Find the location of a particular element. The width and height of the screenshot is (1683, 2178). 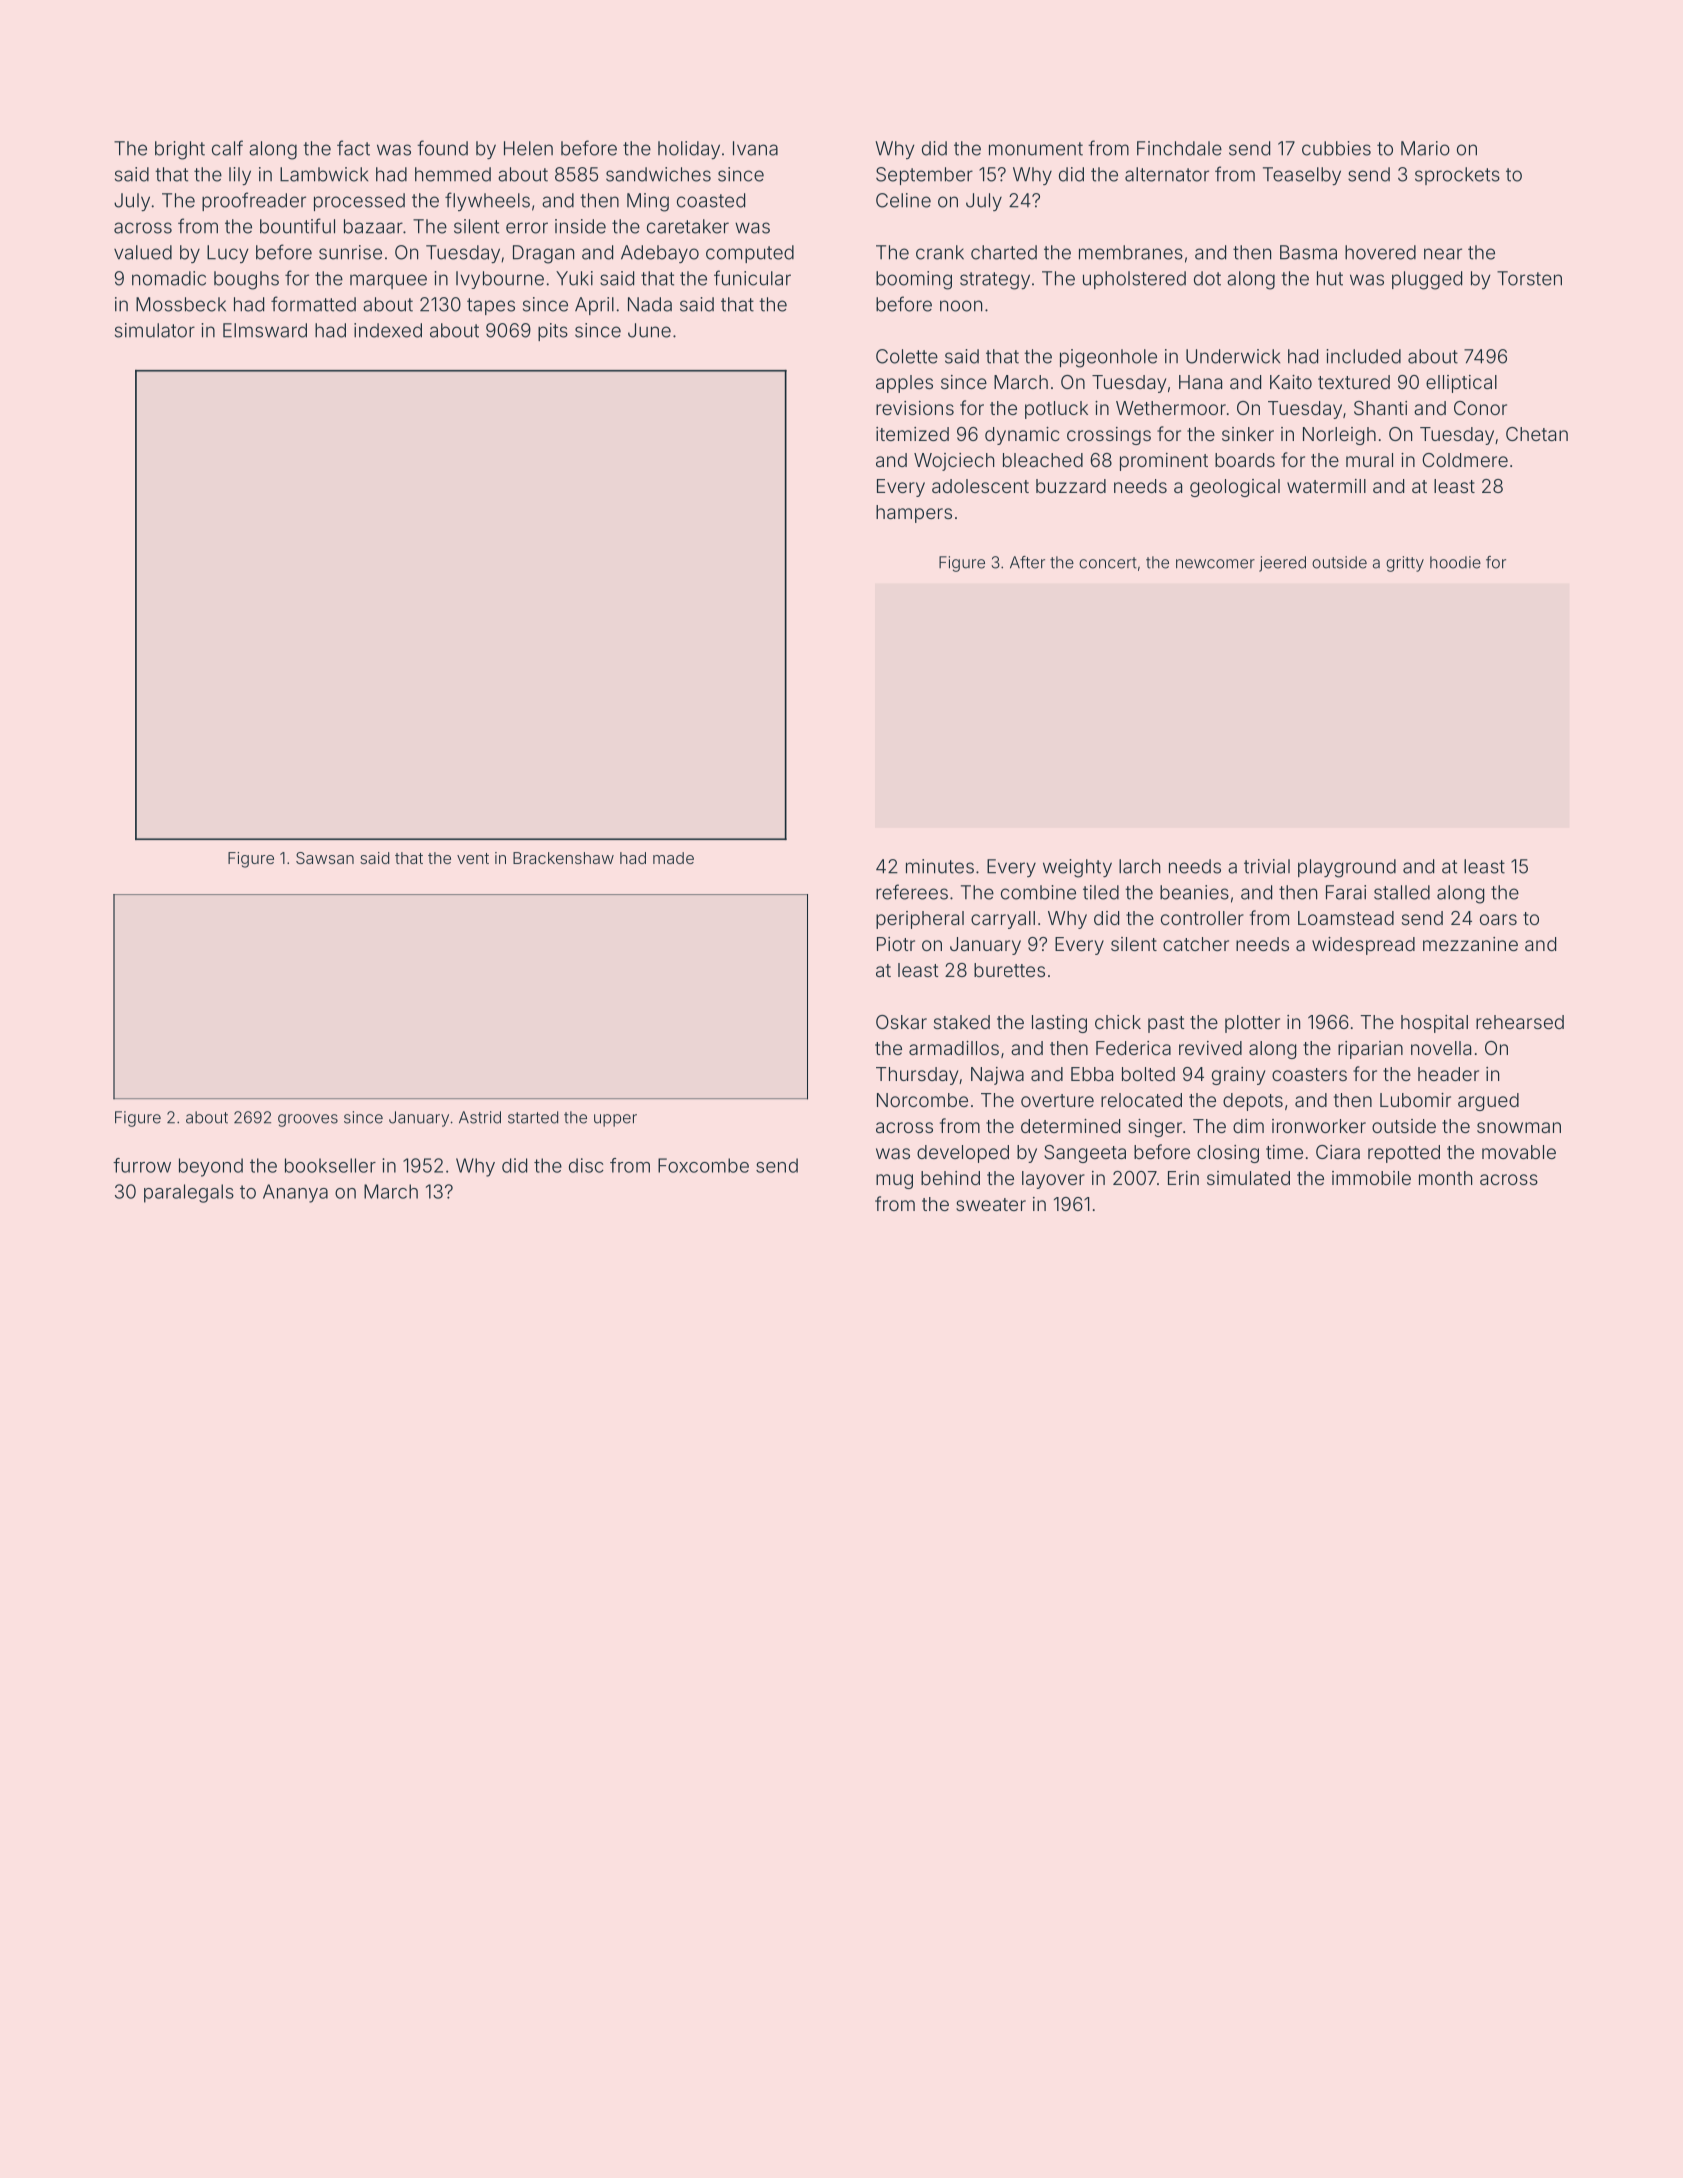

Norcombe is located at coordinates (922, 1100).
